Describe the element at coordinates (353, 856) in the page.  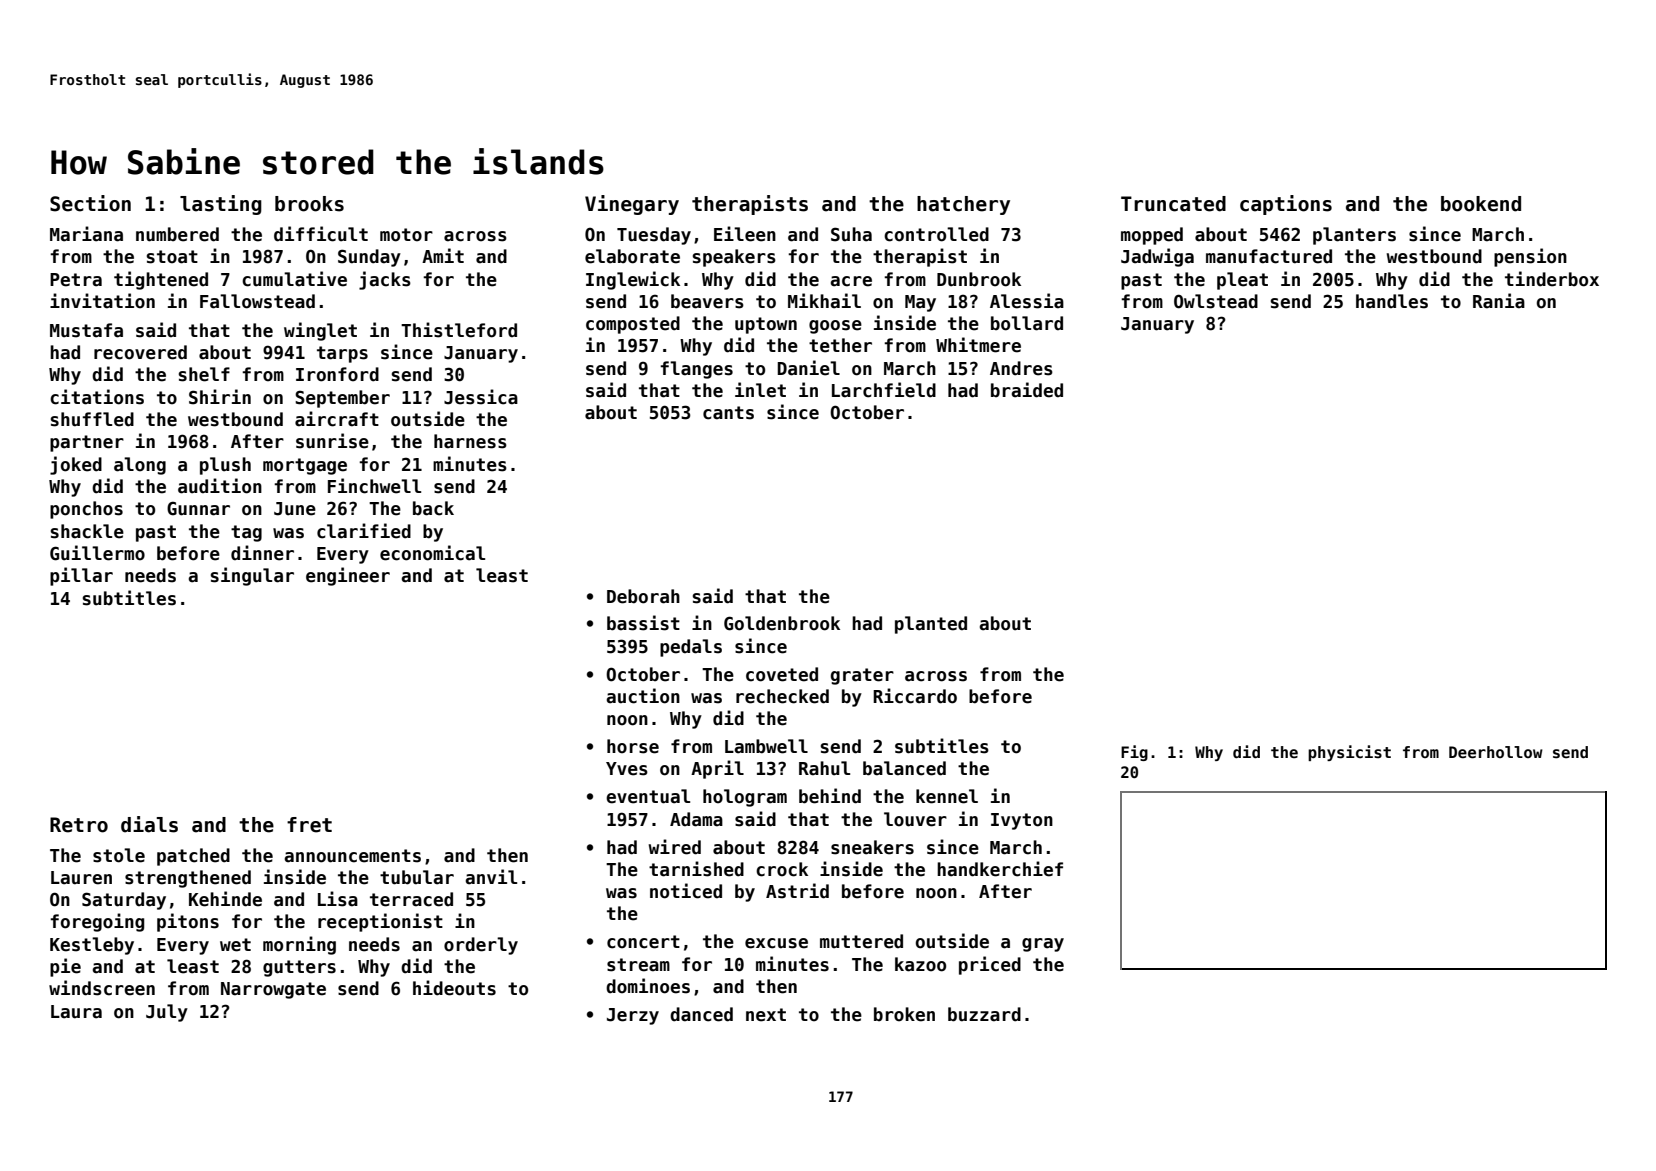
I see `announcements` at that location.
